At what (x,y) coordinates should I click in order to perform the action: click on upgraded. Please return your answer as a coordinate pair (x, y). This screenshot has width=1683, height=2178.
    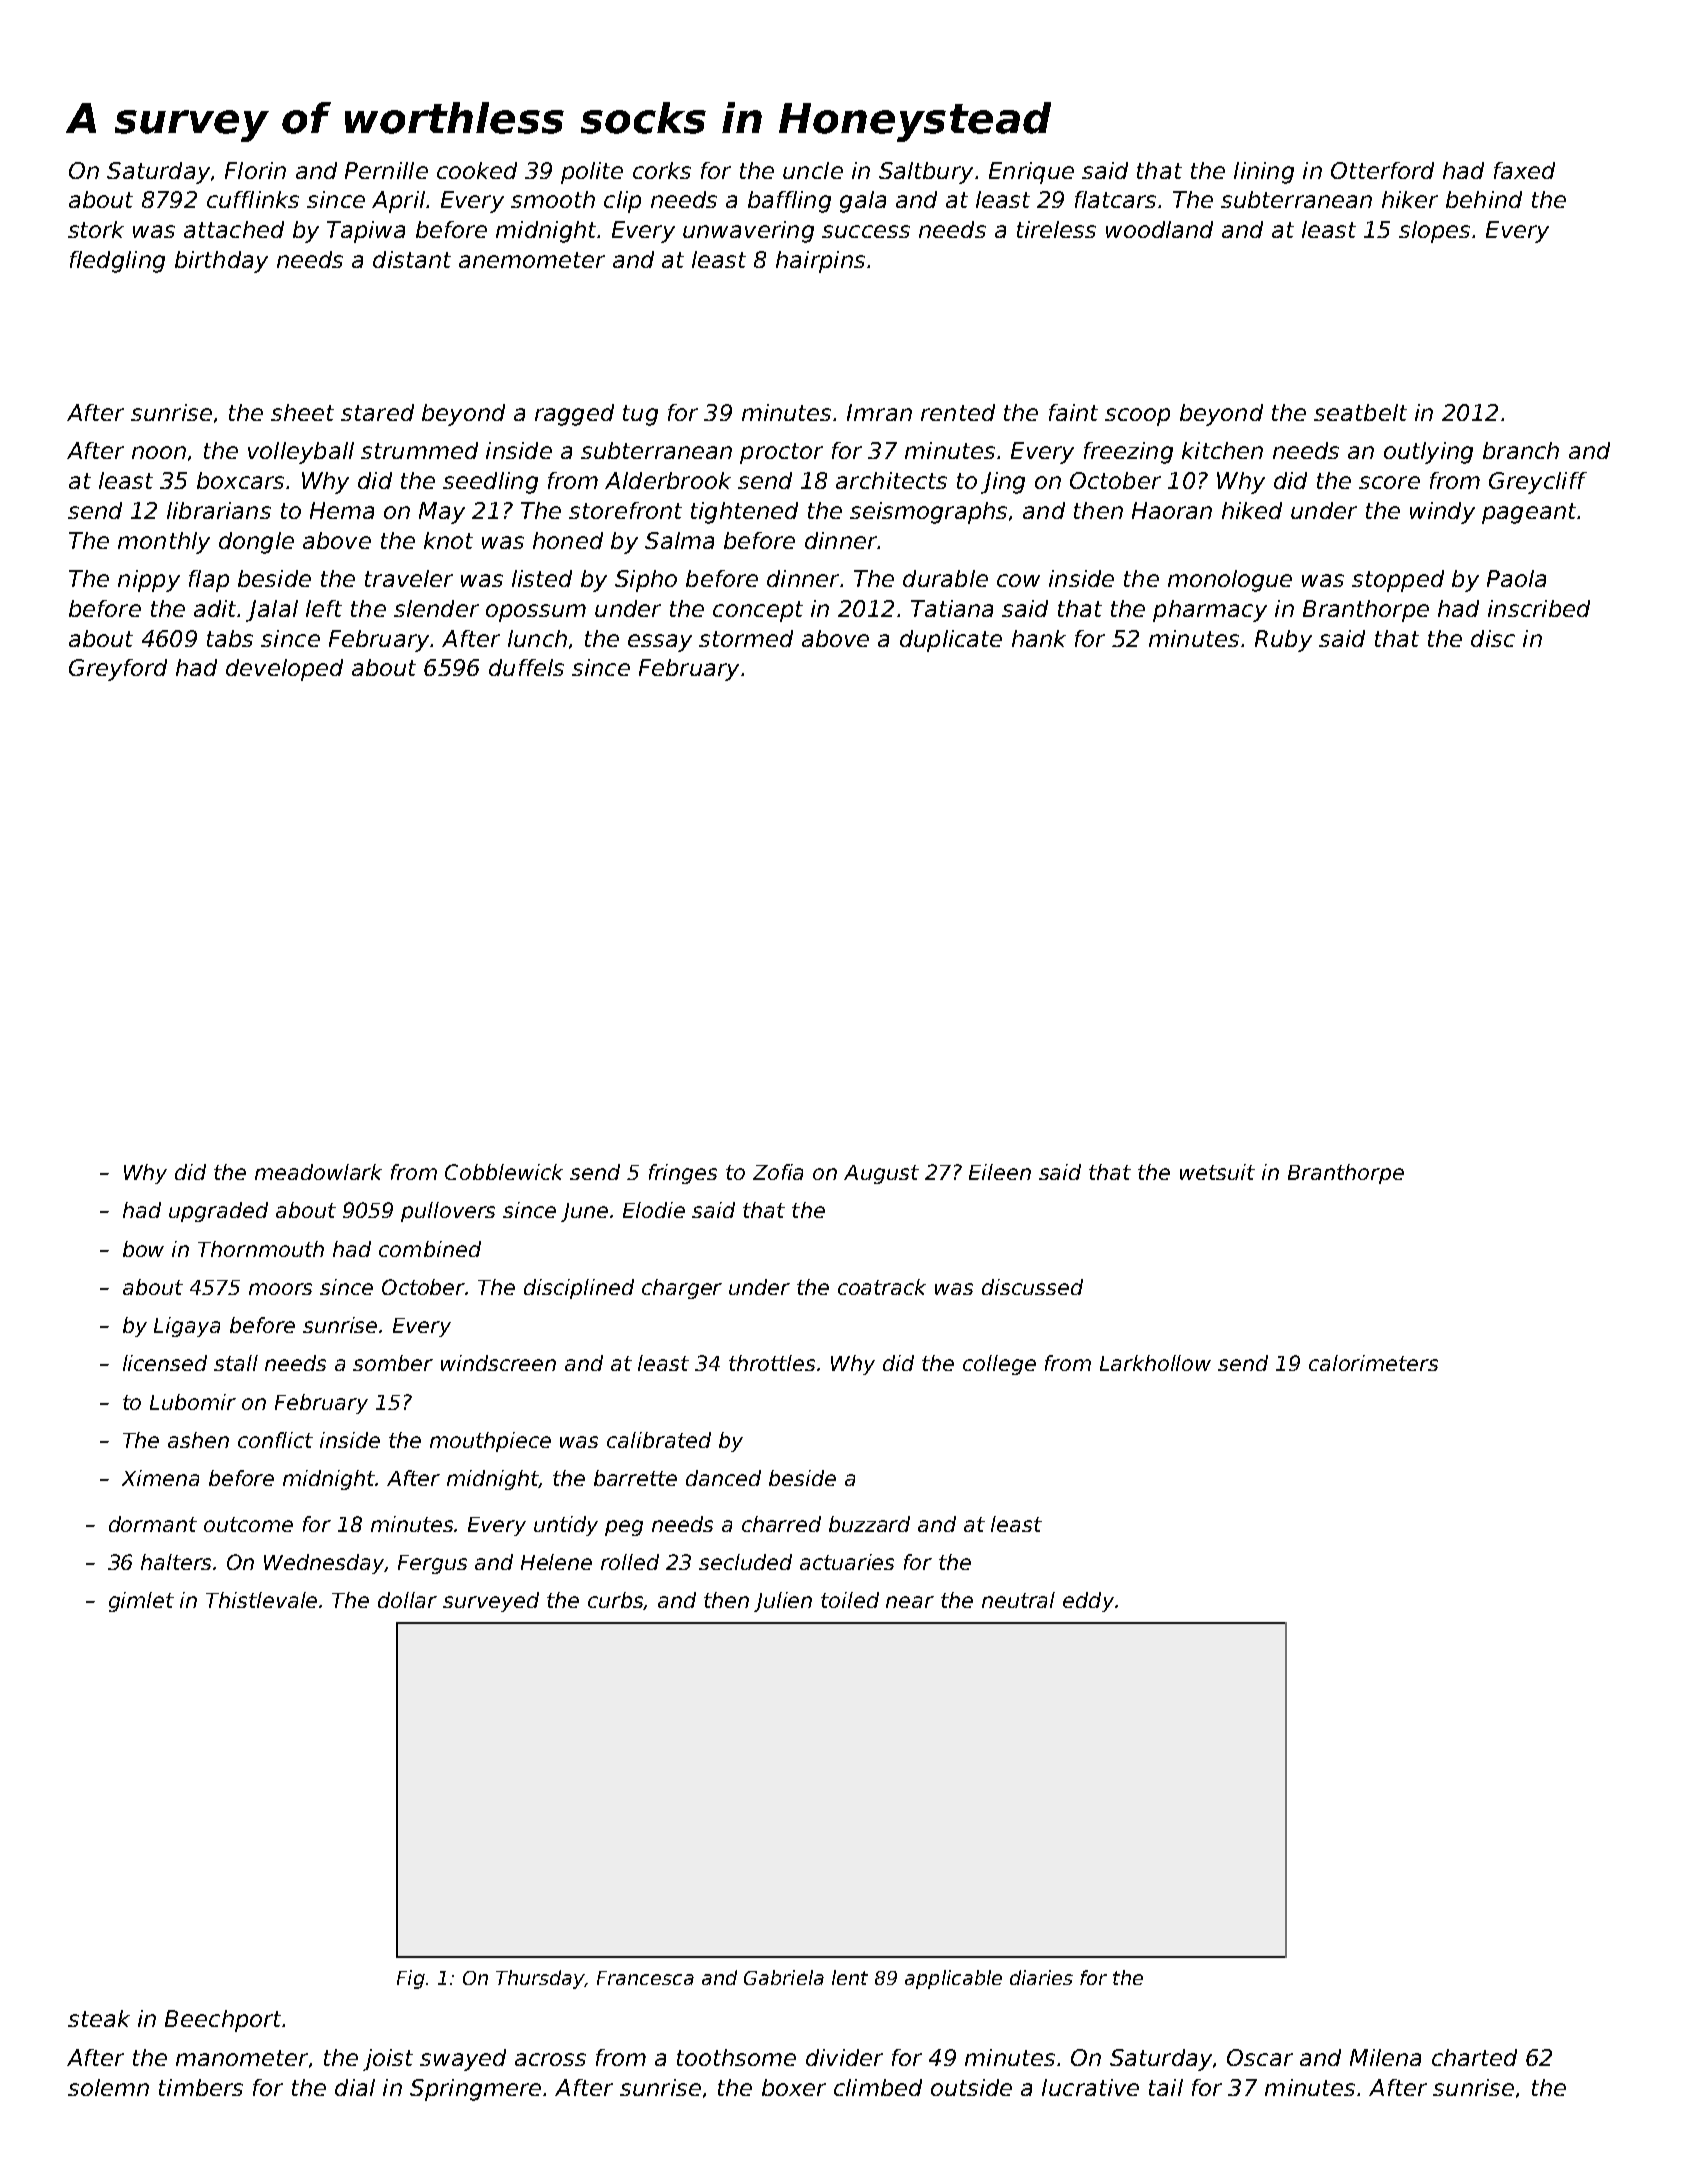
    Looking at the image, I should click on (218, 1212).
